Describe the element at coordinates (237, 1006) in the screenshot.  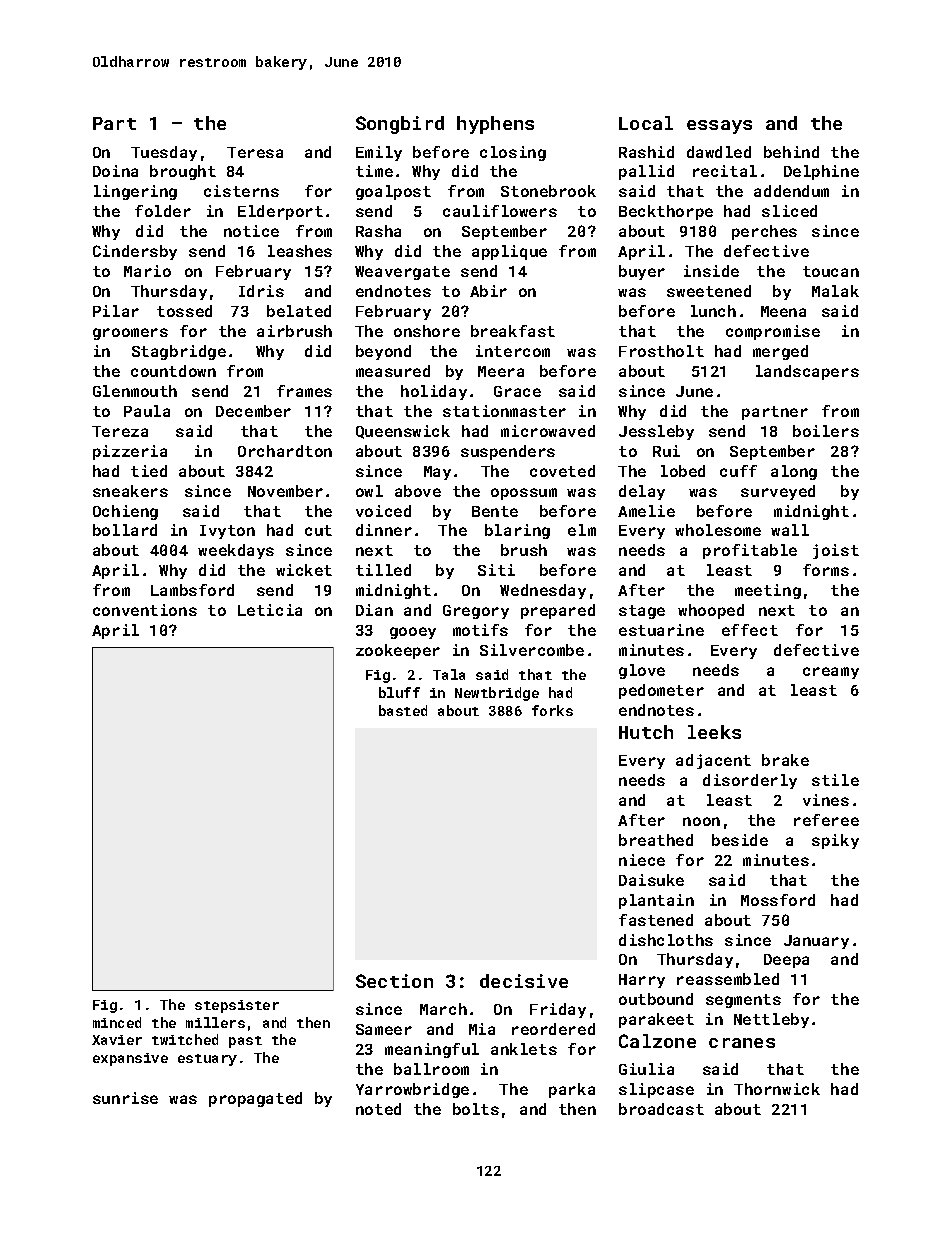
I see `stepsister` at that location.
